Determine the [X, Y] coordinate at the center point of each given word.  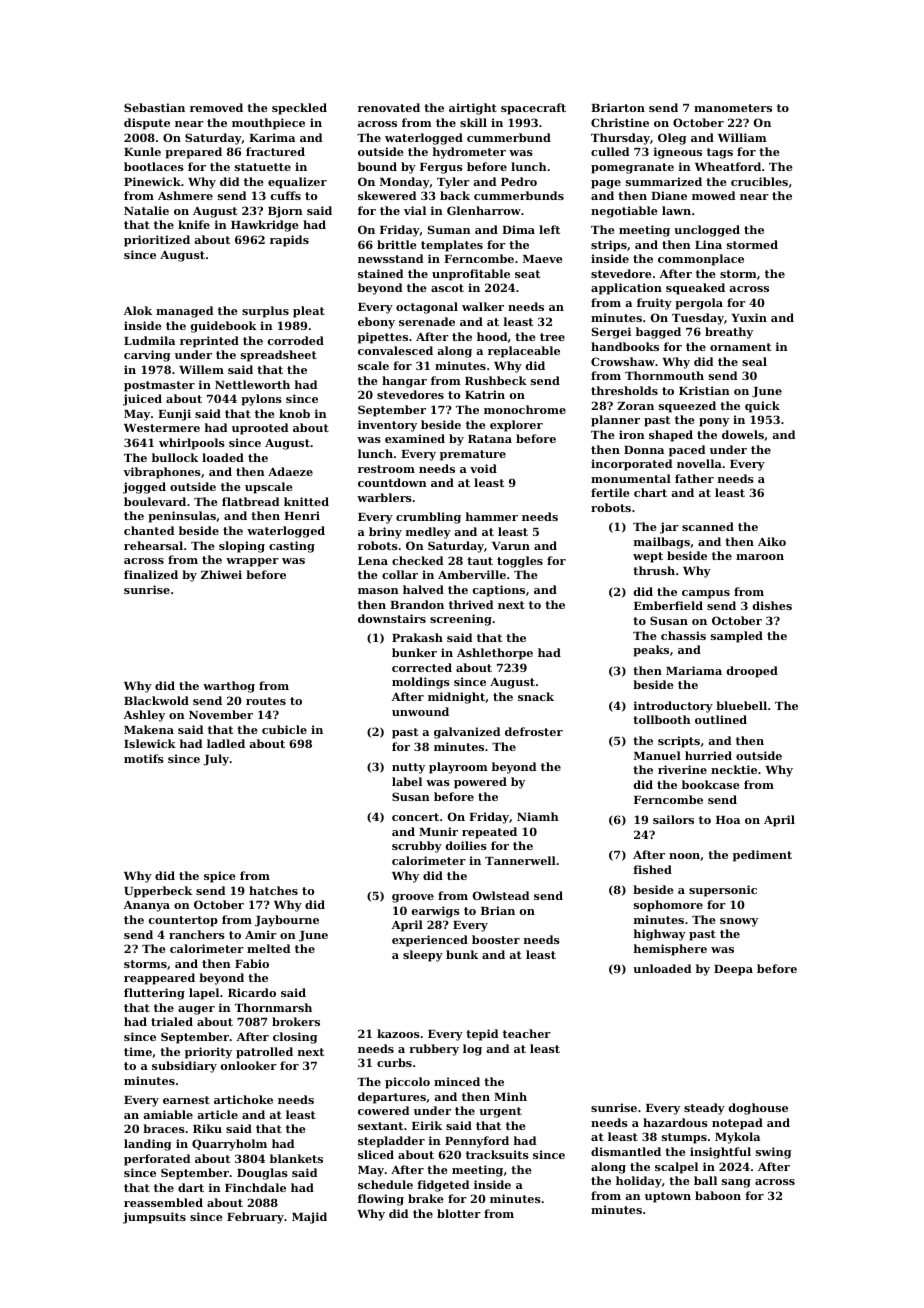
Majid [309, 1218]
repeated [489, 833]
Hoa [728, 820]
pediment [762, 856]
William [742, 137]
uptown [668, 1197]
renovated [389, 107]
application [626, 289]
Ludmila [149, 340]
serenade [427, 321]
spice [220, 877]
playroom [458, 768]
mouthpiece [268, 124]
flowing [381, 1200]
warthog [229, 687]
